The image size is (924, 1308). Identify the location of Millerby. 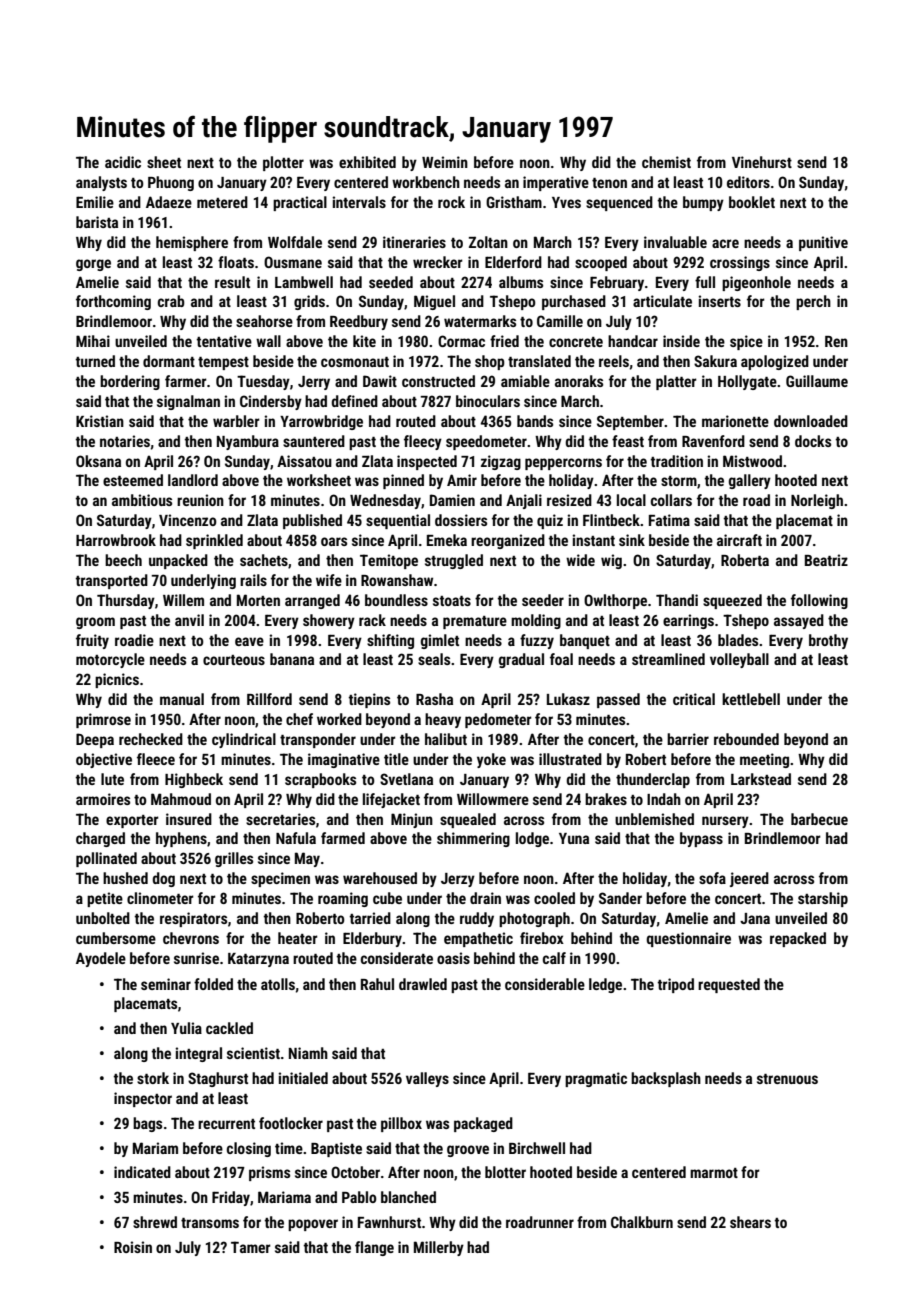
(439, 1248).
